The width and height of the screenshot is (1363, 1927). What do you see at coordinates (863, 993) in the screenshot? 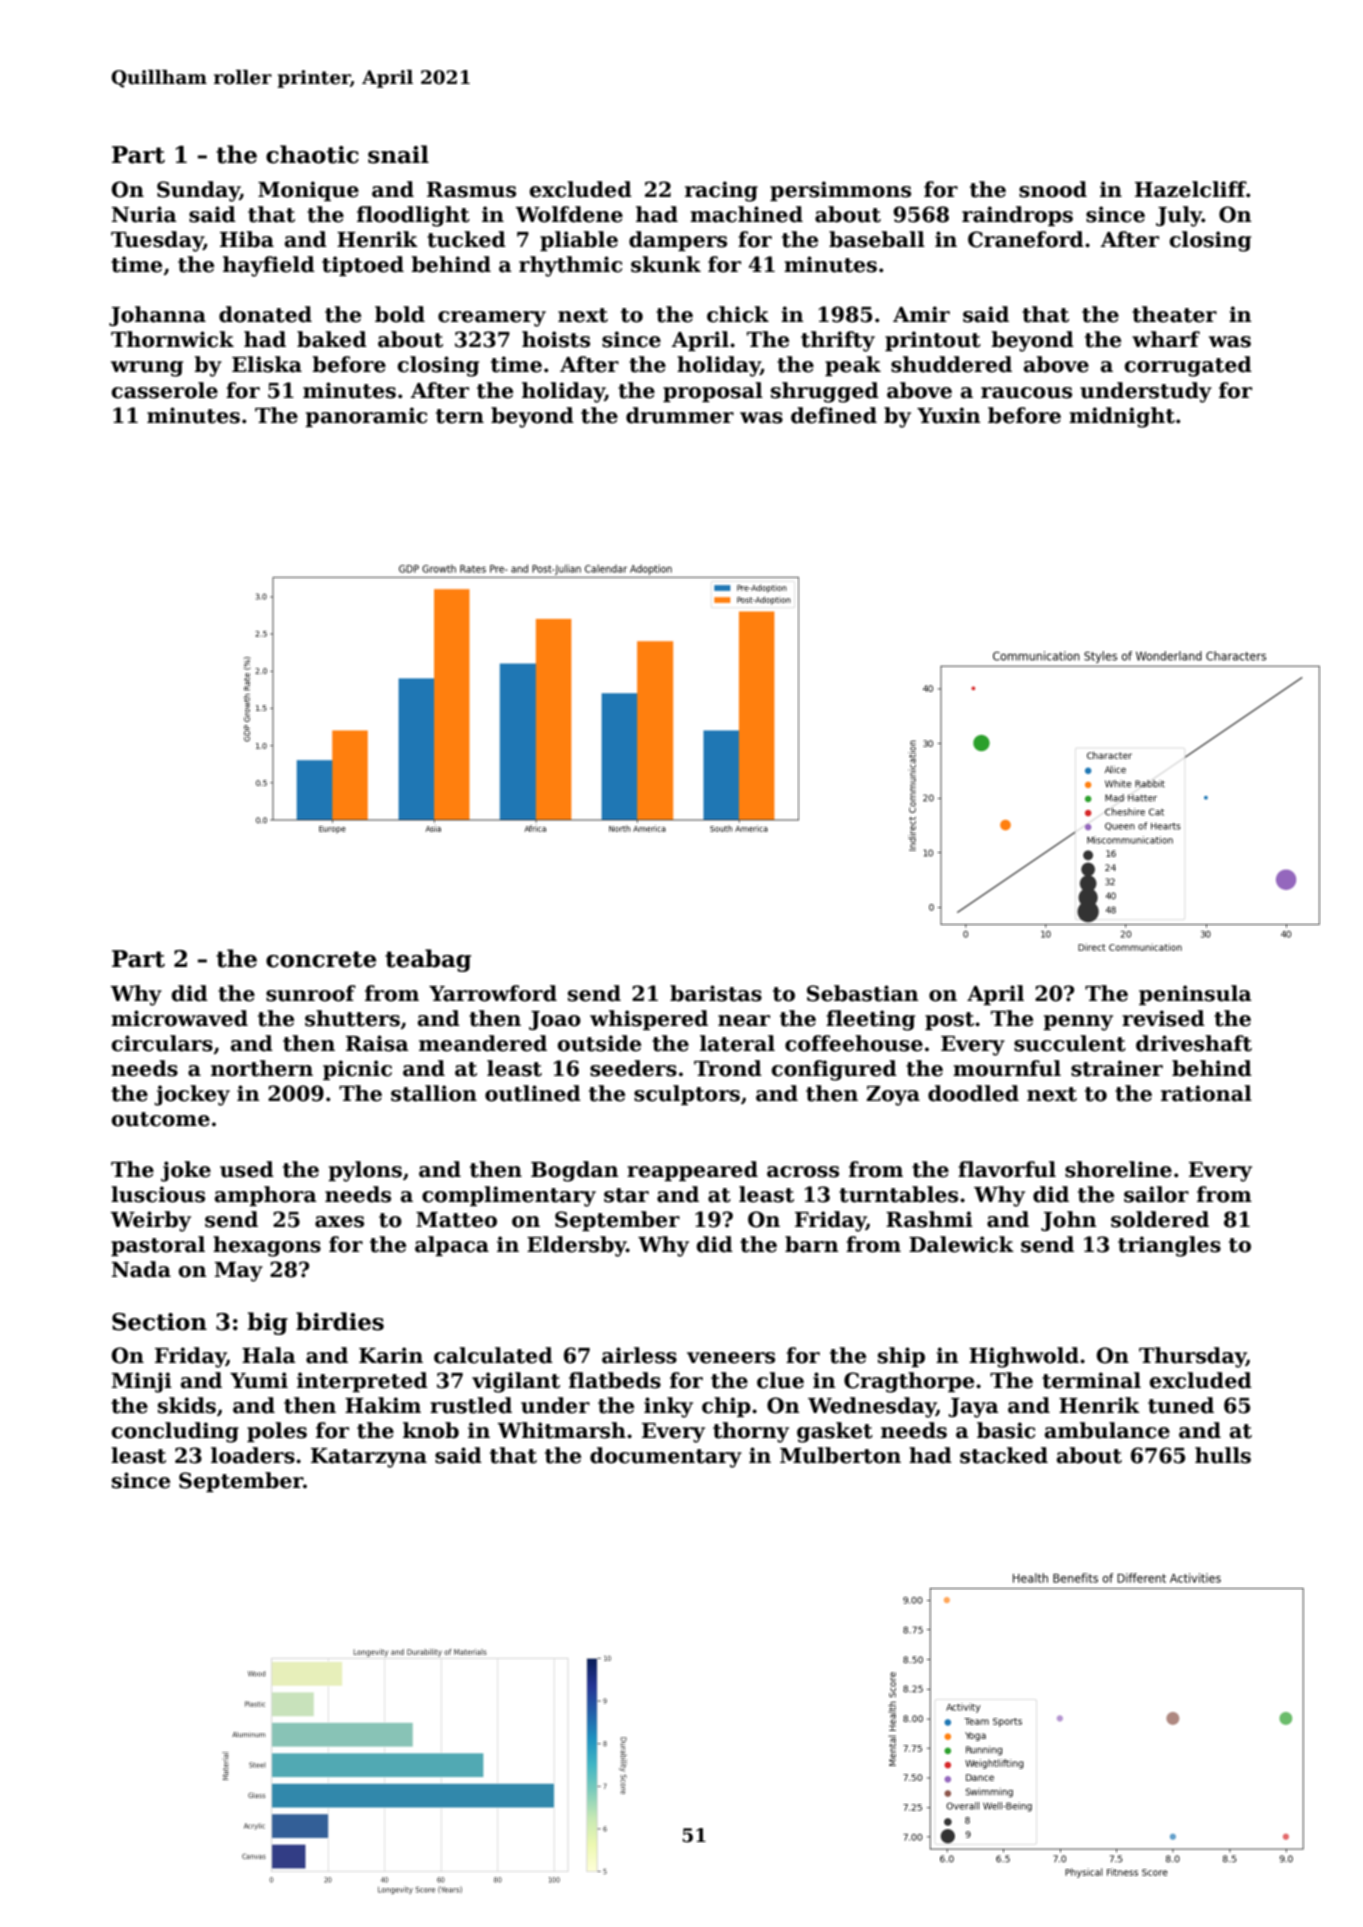
I see `Sebastian` at bounding box center [863, 993].
